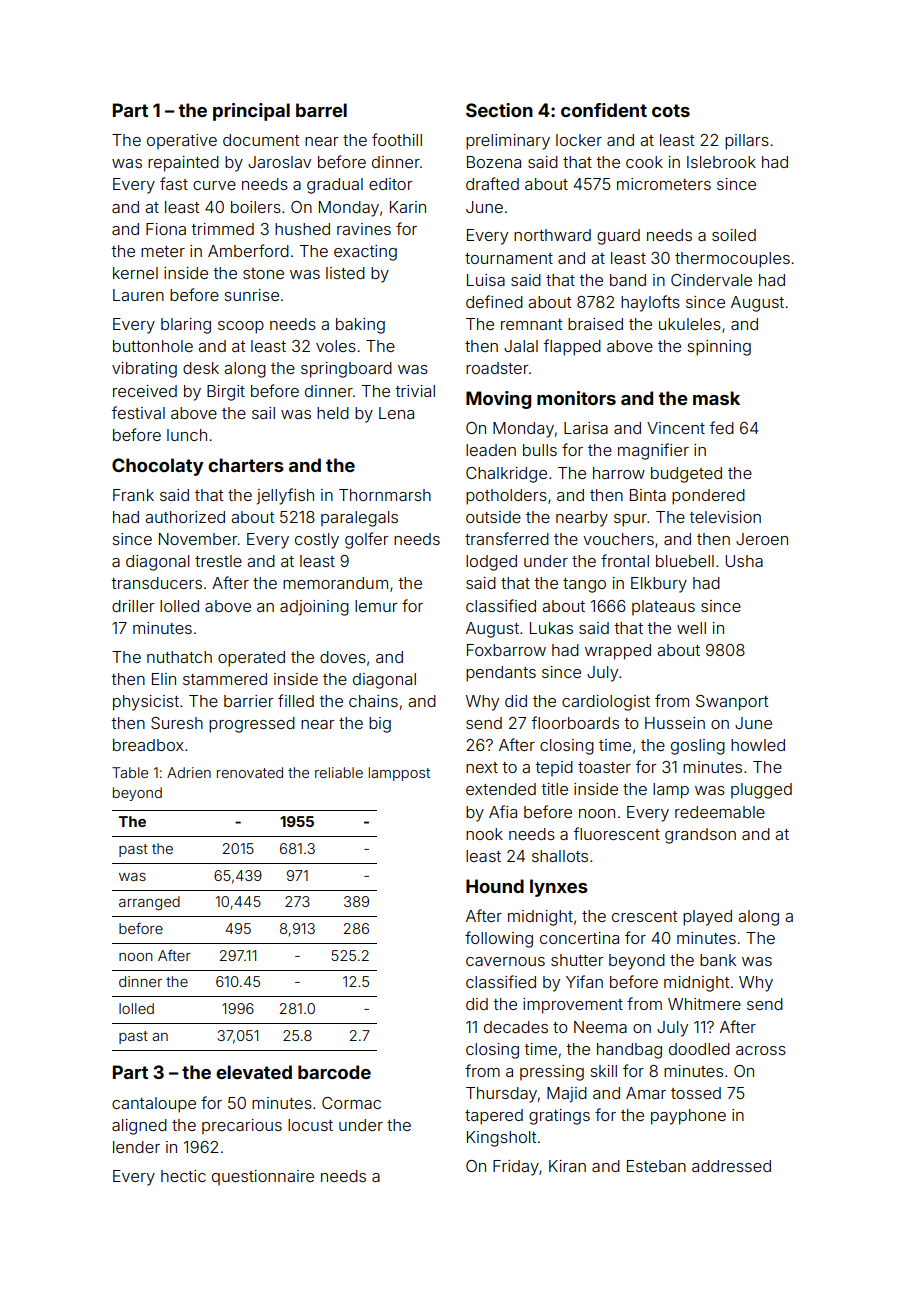 This screenshot has height=1316, width=908. I want to click on cantaloupe, so click(154, 1105).
